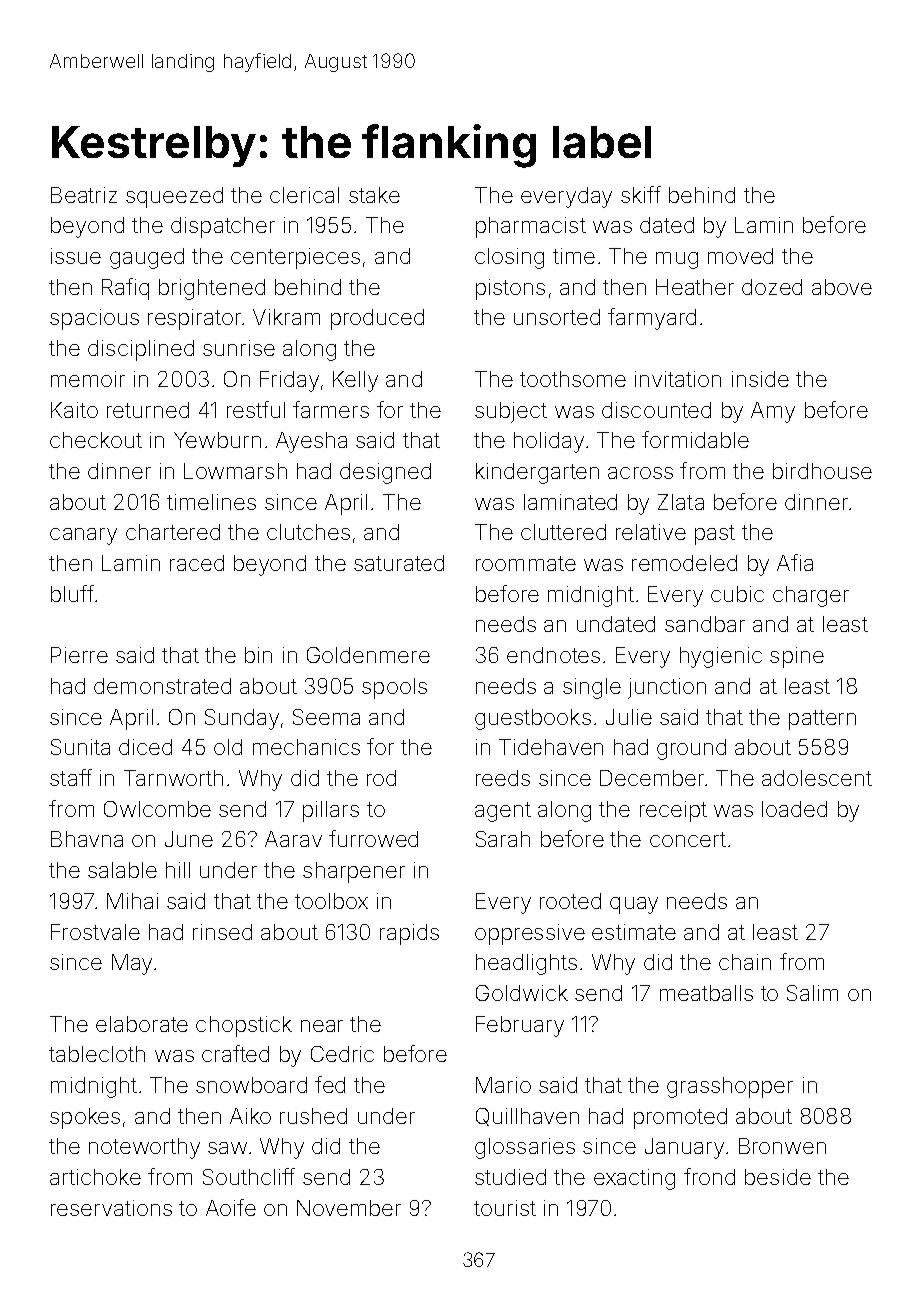  I want to click on skiff, so click(641, 194).
